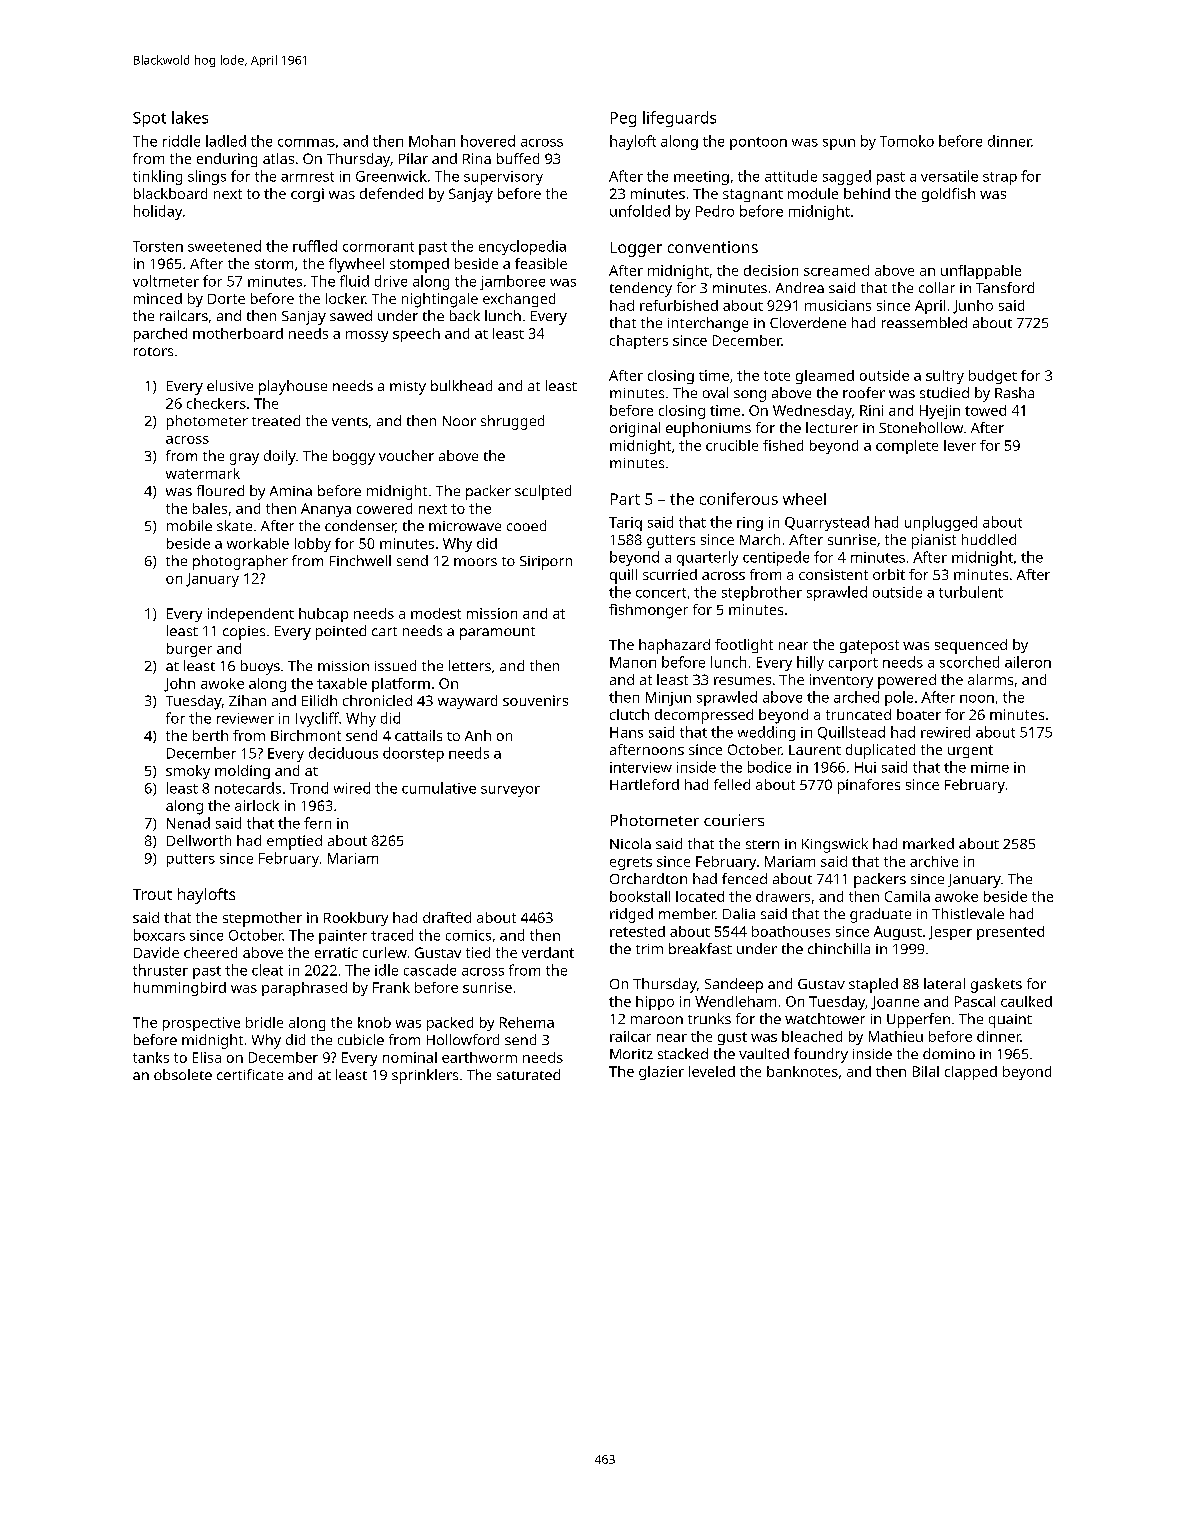 The height and width of the screenshot is (1539, 1189). Describe the element at coordinates (250, 1074) in the screenshot. I see `certificate` at that location.
